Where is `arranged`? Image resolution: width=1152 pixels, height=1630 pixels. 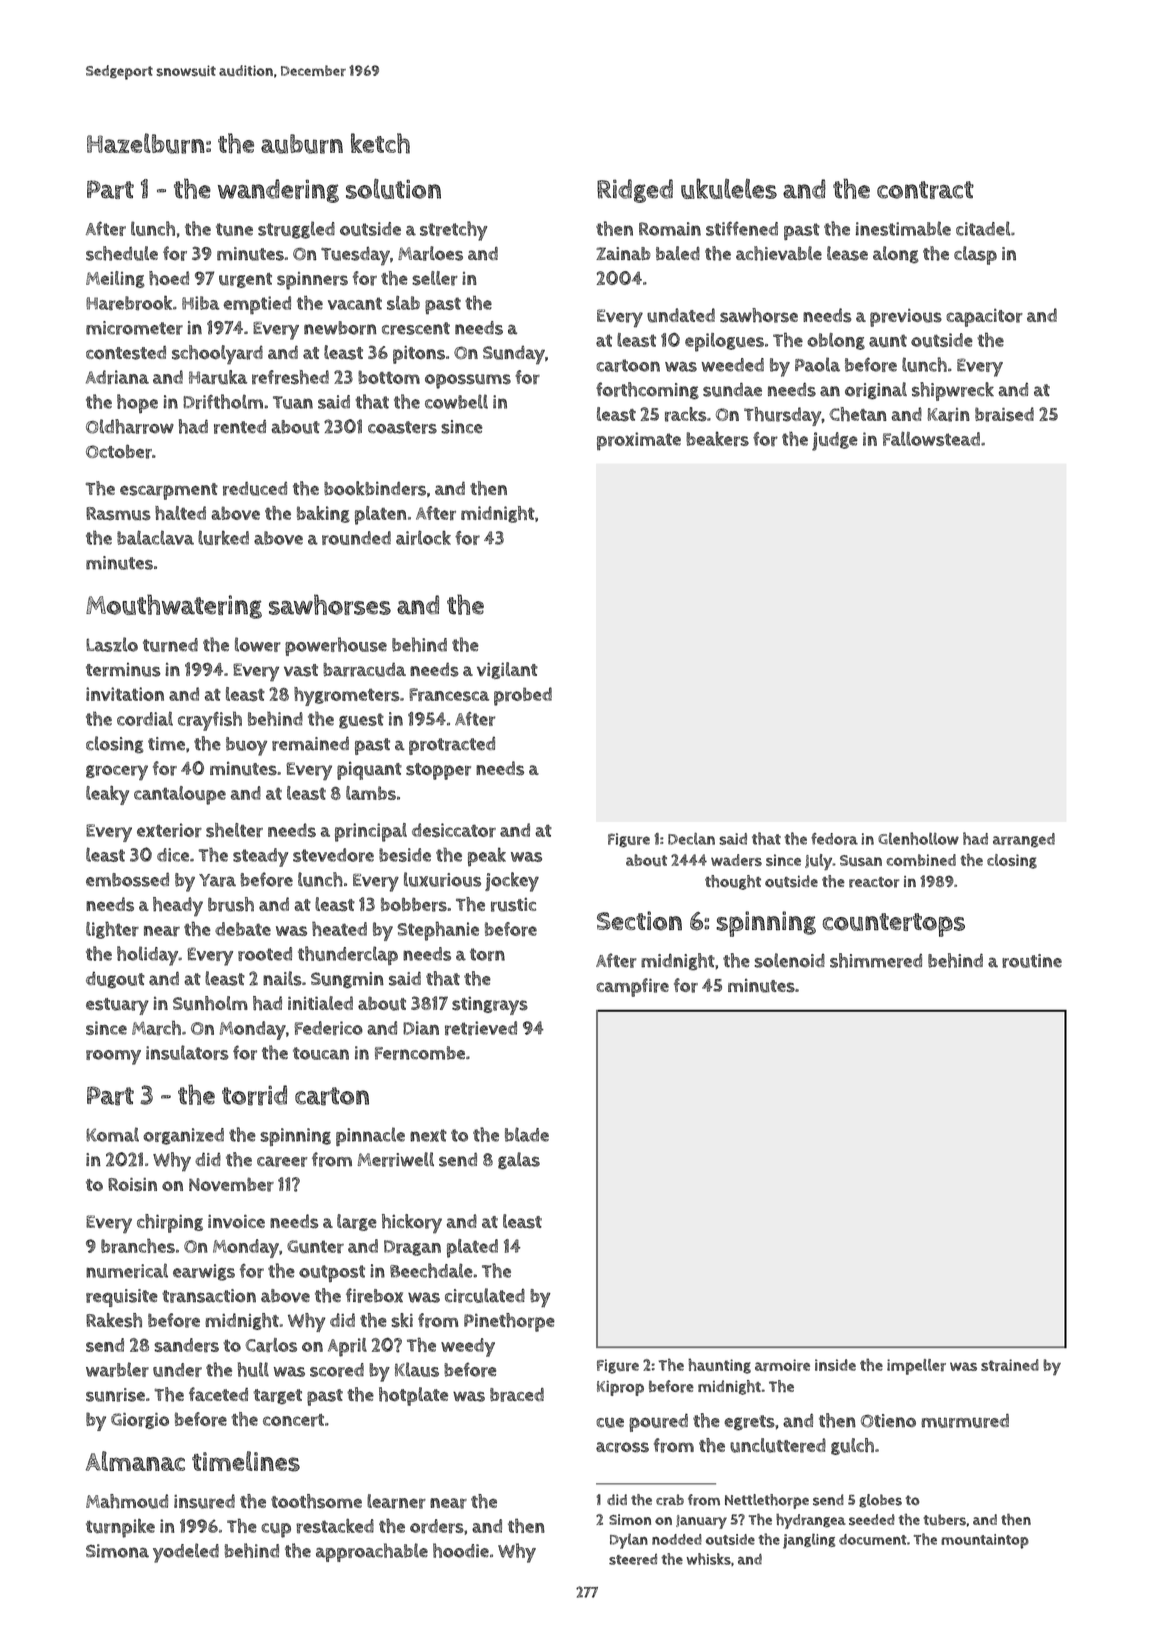
arranged is located at coordinates (1024, 840).
